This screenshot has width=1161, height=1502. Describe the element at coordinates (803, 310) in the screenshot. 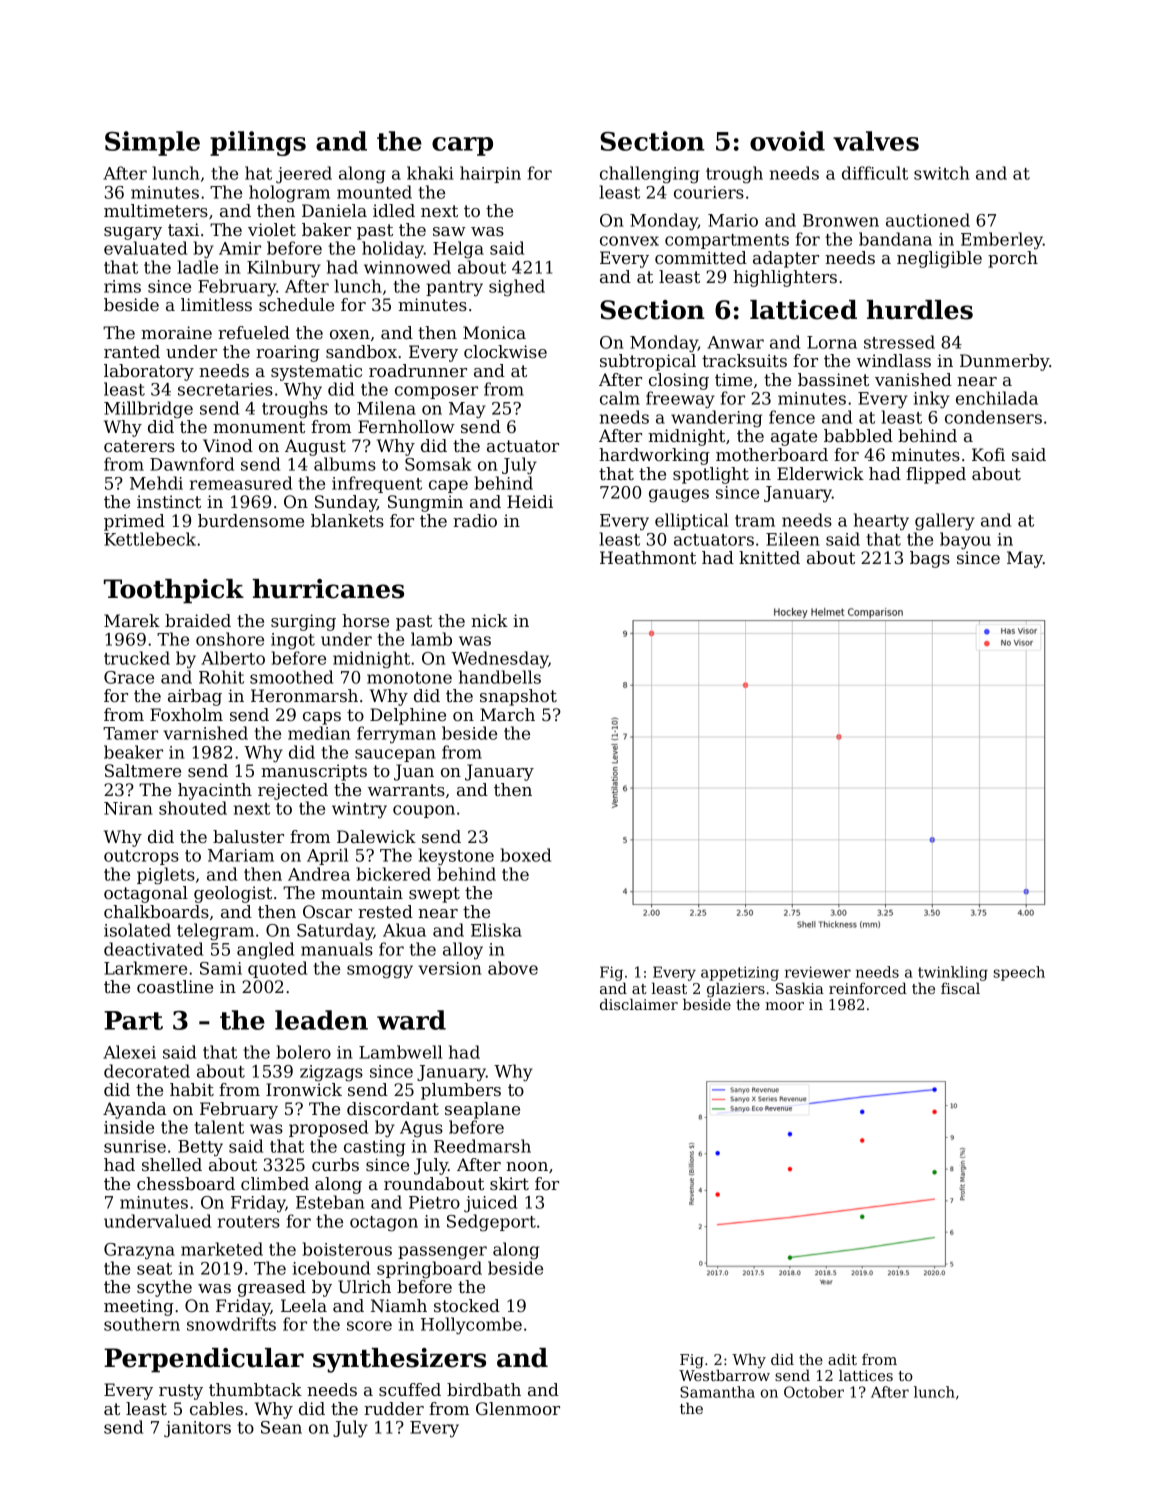

I see `latticed` at that location.
